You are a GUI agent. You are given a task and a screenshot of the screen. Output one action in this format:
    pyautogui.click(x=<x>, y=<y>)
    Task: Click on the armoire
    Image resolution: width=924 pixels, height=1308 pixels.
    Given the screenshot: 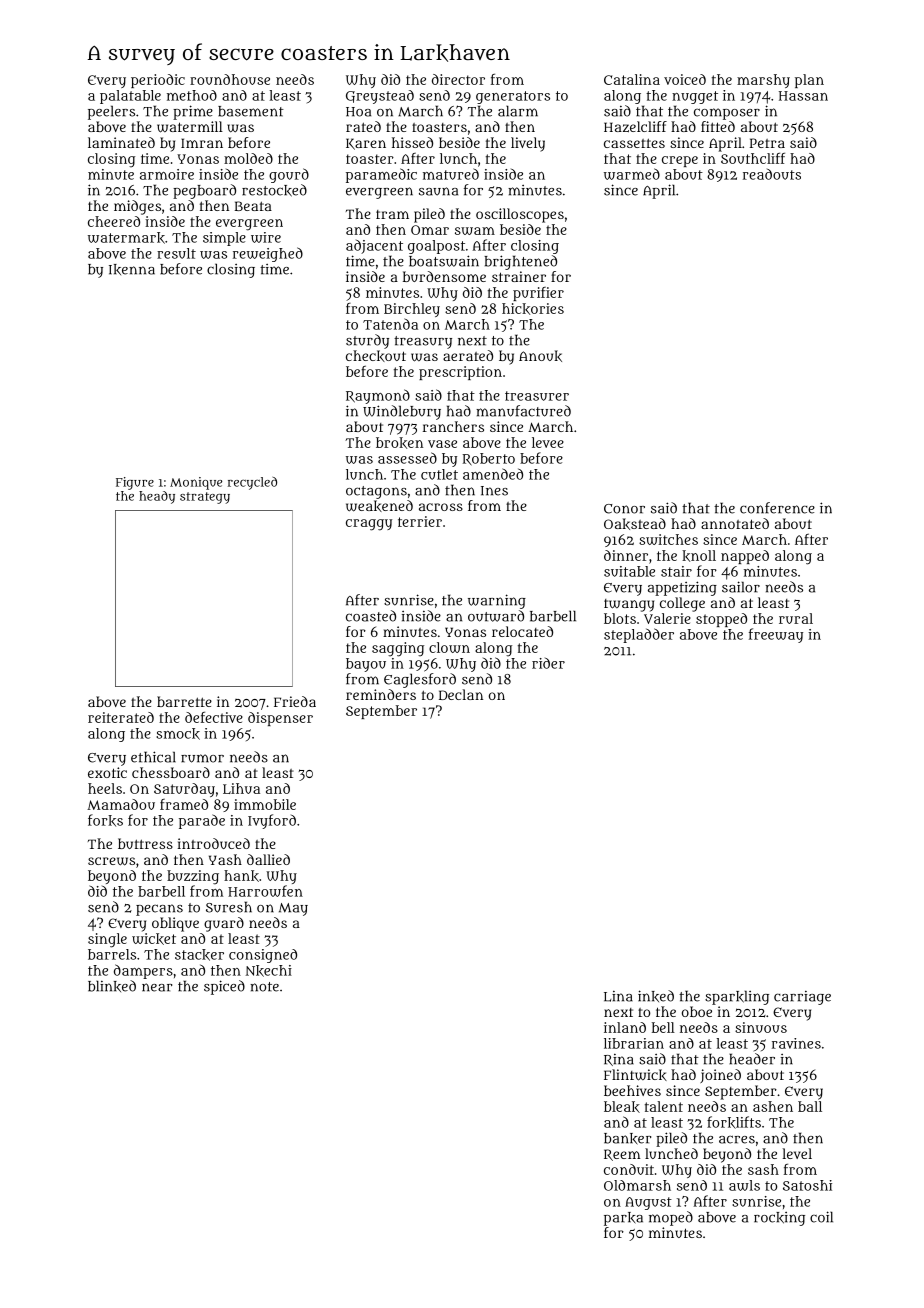 What is the action you would take?
    pyautogui.click(x=167, y=174)
